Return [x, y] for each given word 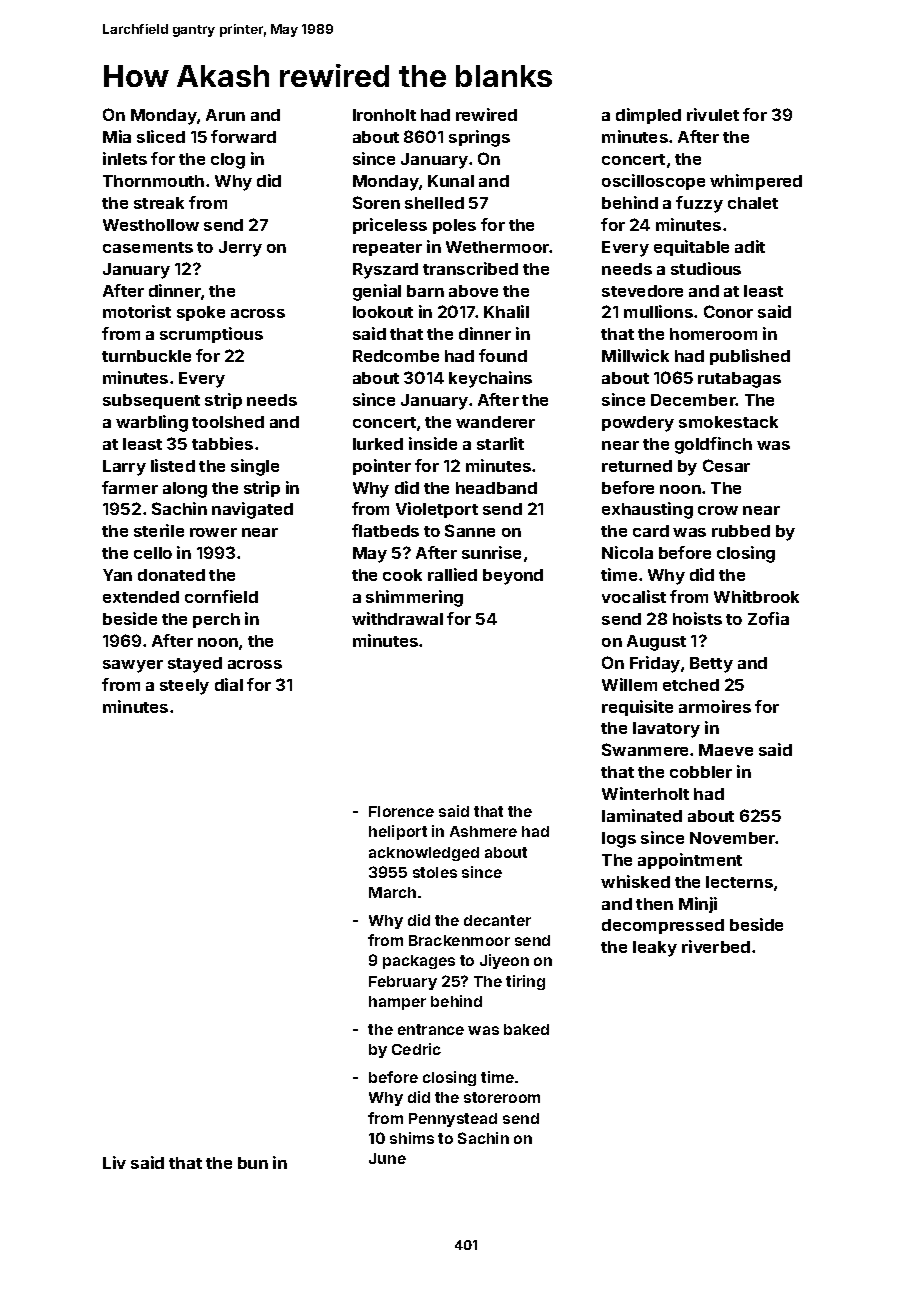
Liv [114, 1162]
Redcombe [396, 356]
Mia [117, 136]
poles [454, 226]
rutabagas [739, 380]
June [387, 1158]
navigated [252, 510]
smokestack [728, 422]
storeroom [502, 1097]
